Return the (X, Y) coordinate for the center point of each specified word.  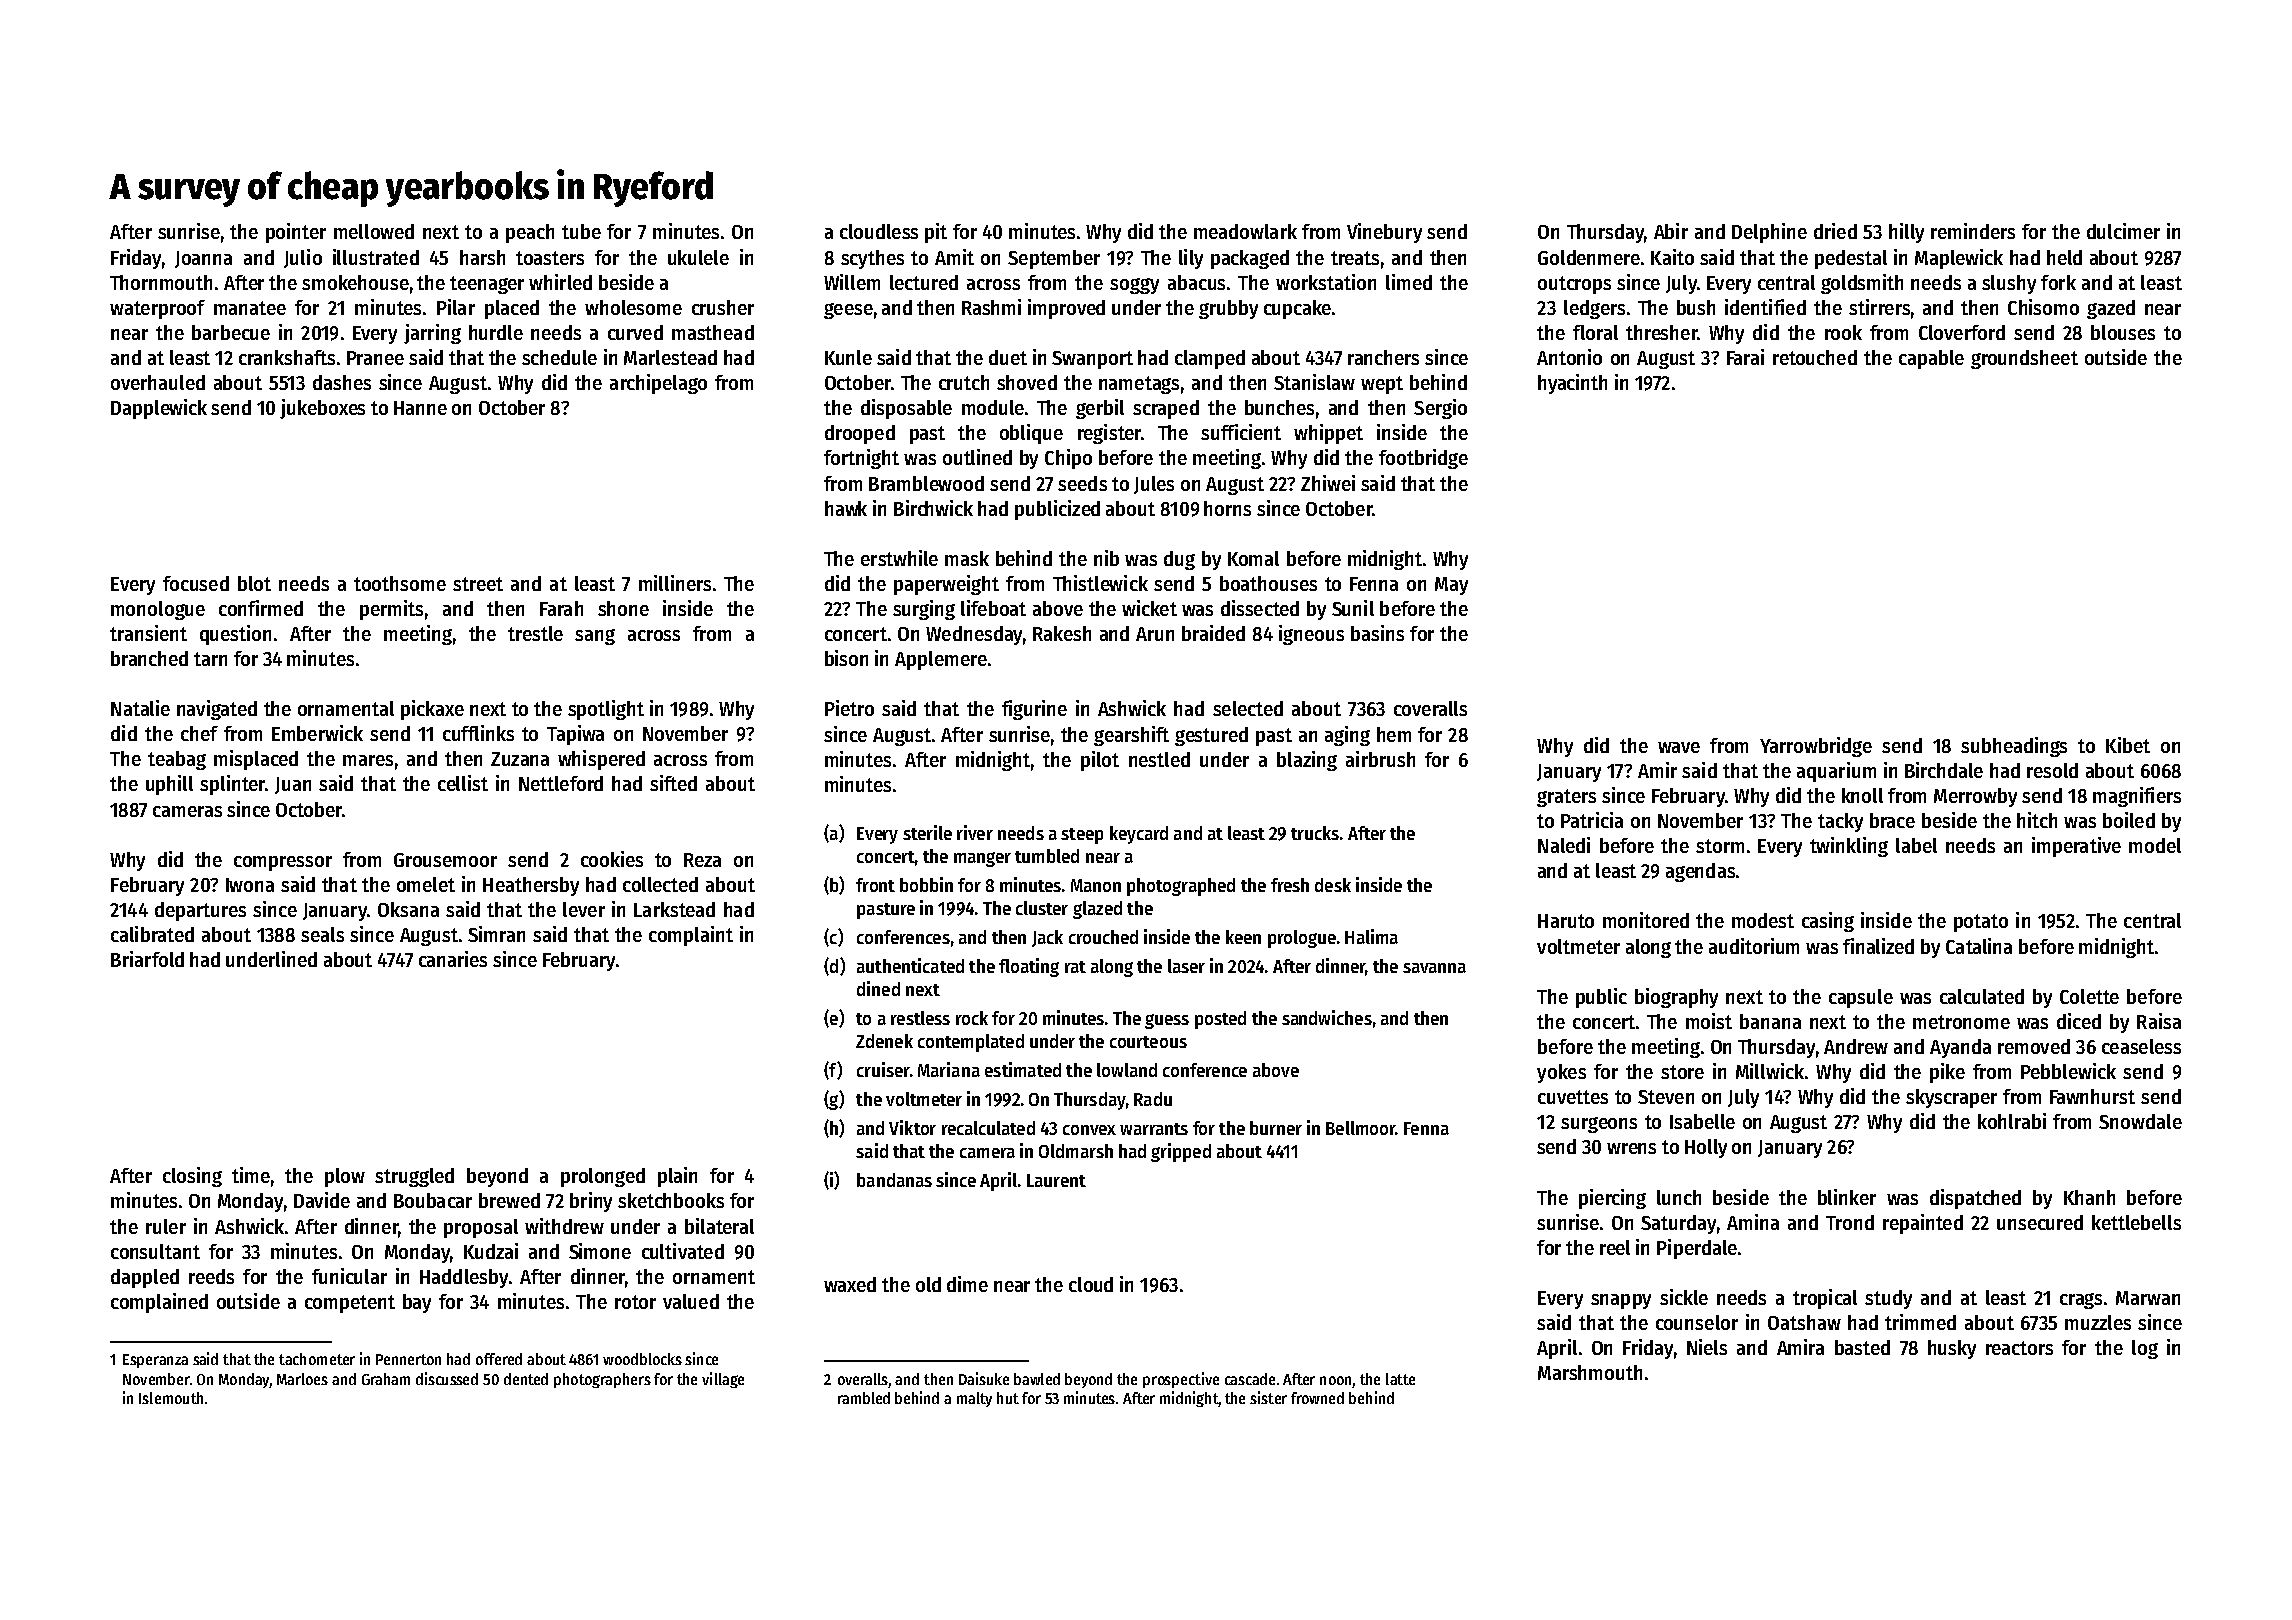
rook (1843, 332)
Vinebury (1384, 233)
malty (974, 1399)
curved (635, 332)
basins (1377, 633)
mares (368, 760)
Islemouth (171, 1398)
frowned (1317, 1398)
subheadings (2014, 747)
